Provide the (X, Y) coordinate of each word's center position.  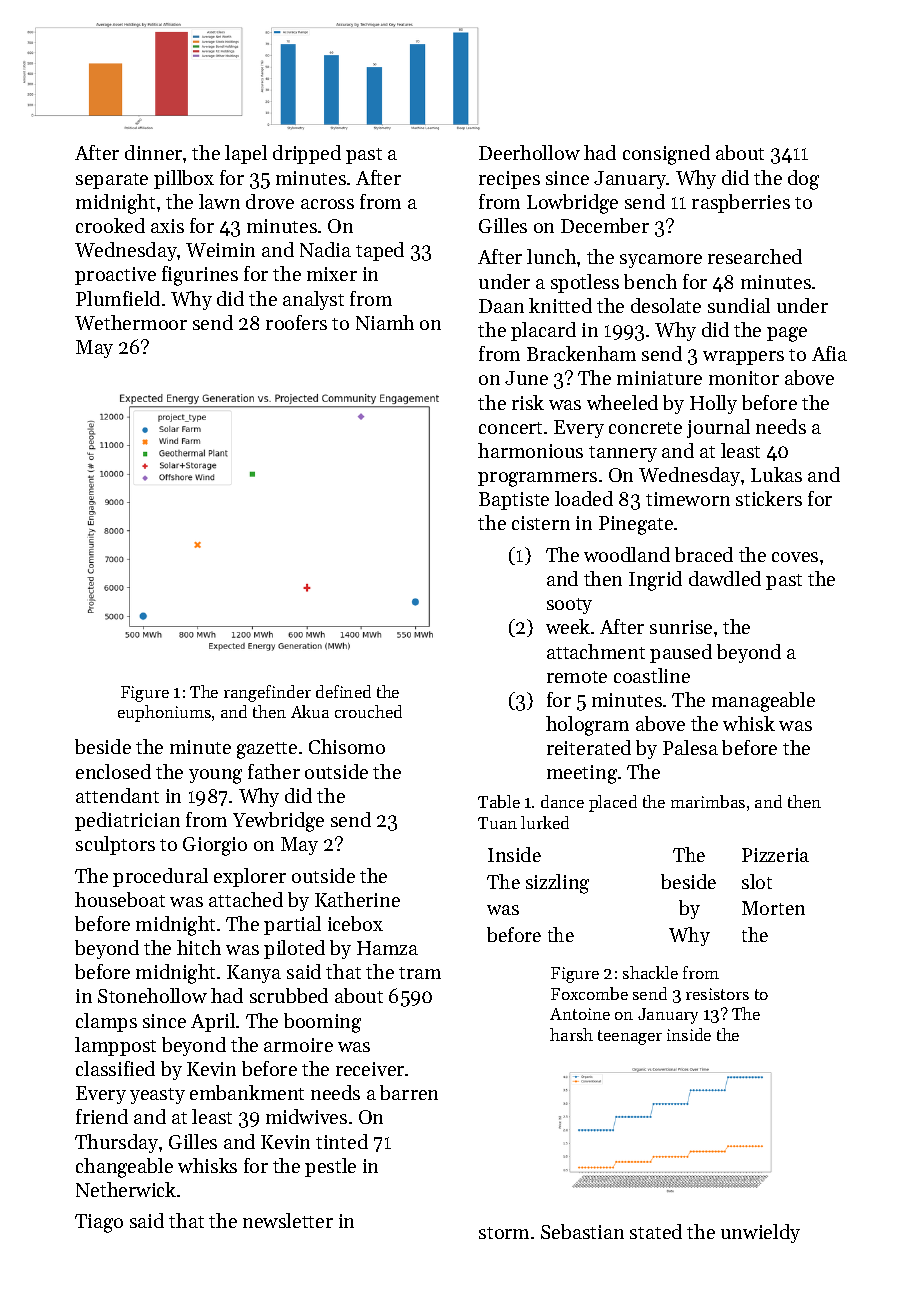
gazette (267, 750)
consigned (666, 155)
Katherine (357, 899)
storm (504, 1233)
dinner (153, 152)
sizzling (557, 884)
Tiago (99, 1223)
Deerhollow (529, 152)
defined (343, 691)
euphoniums (164, 713)
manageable (763, 702)
